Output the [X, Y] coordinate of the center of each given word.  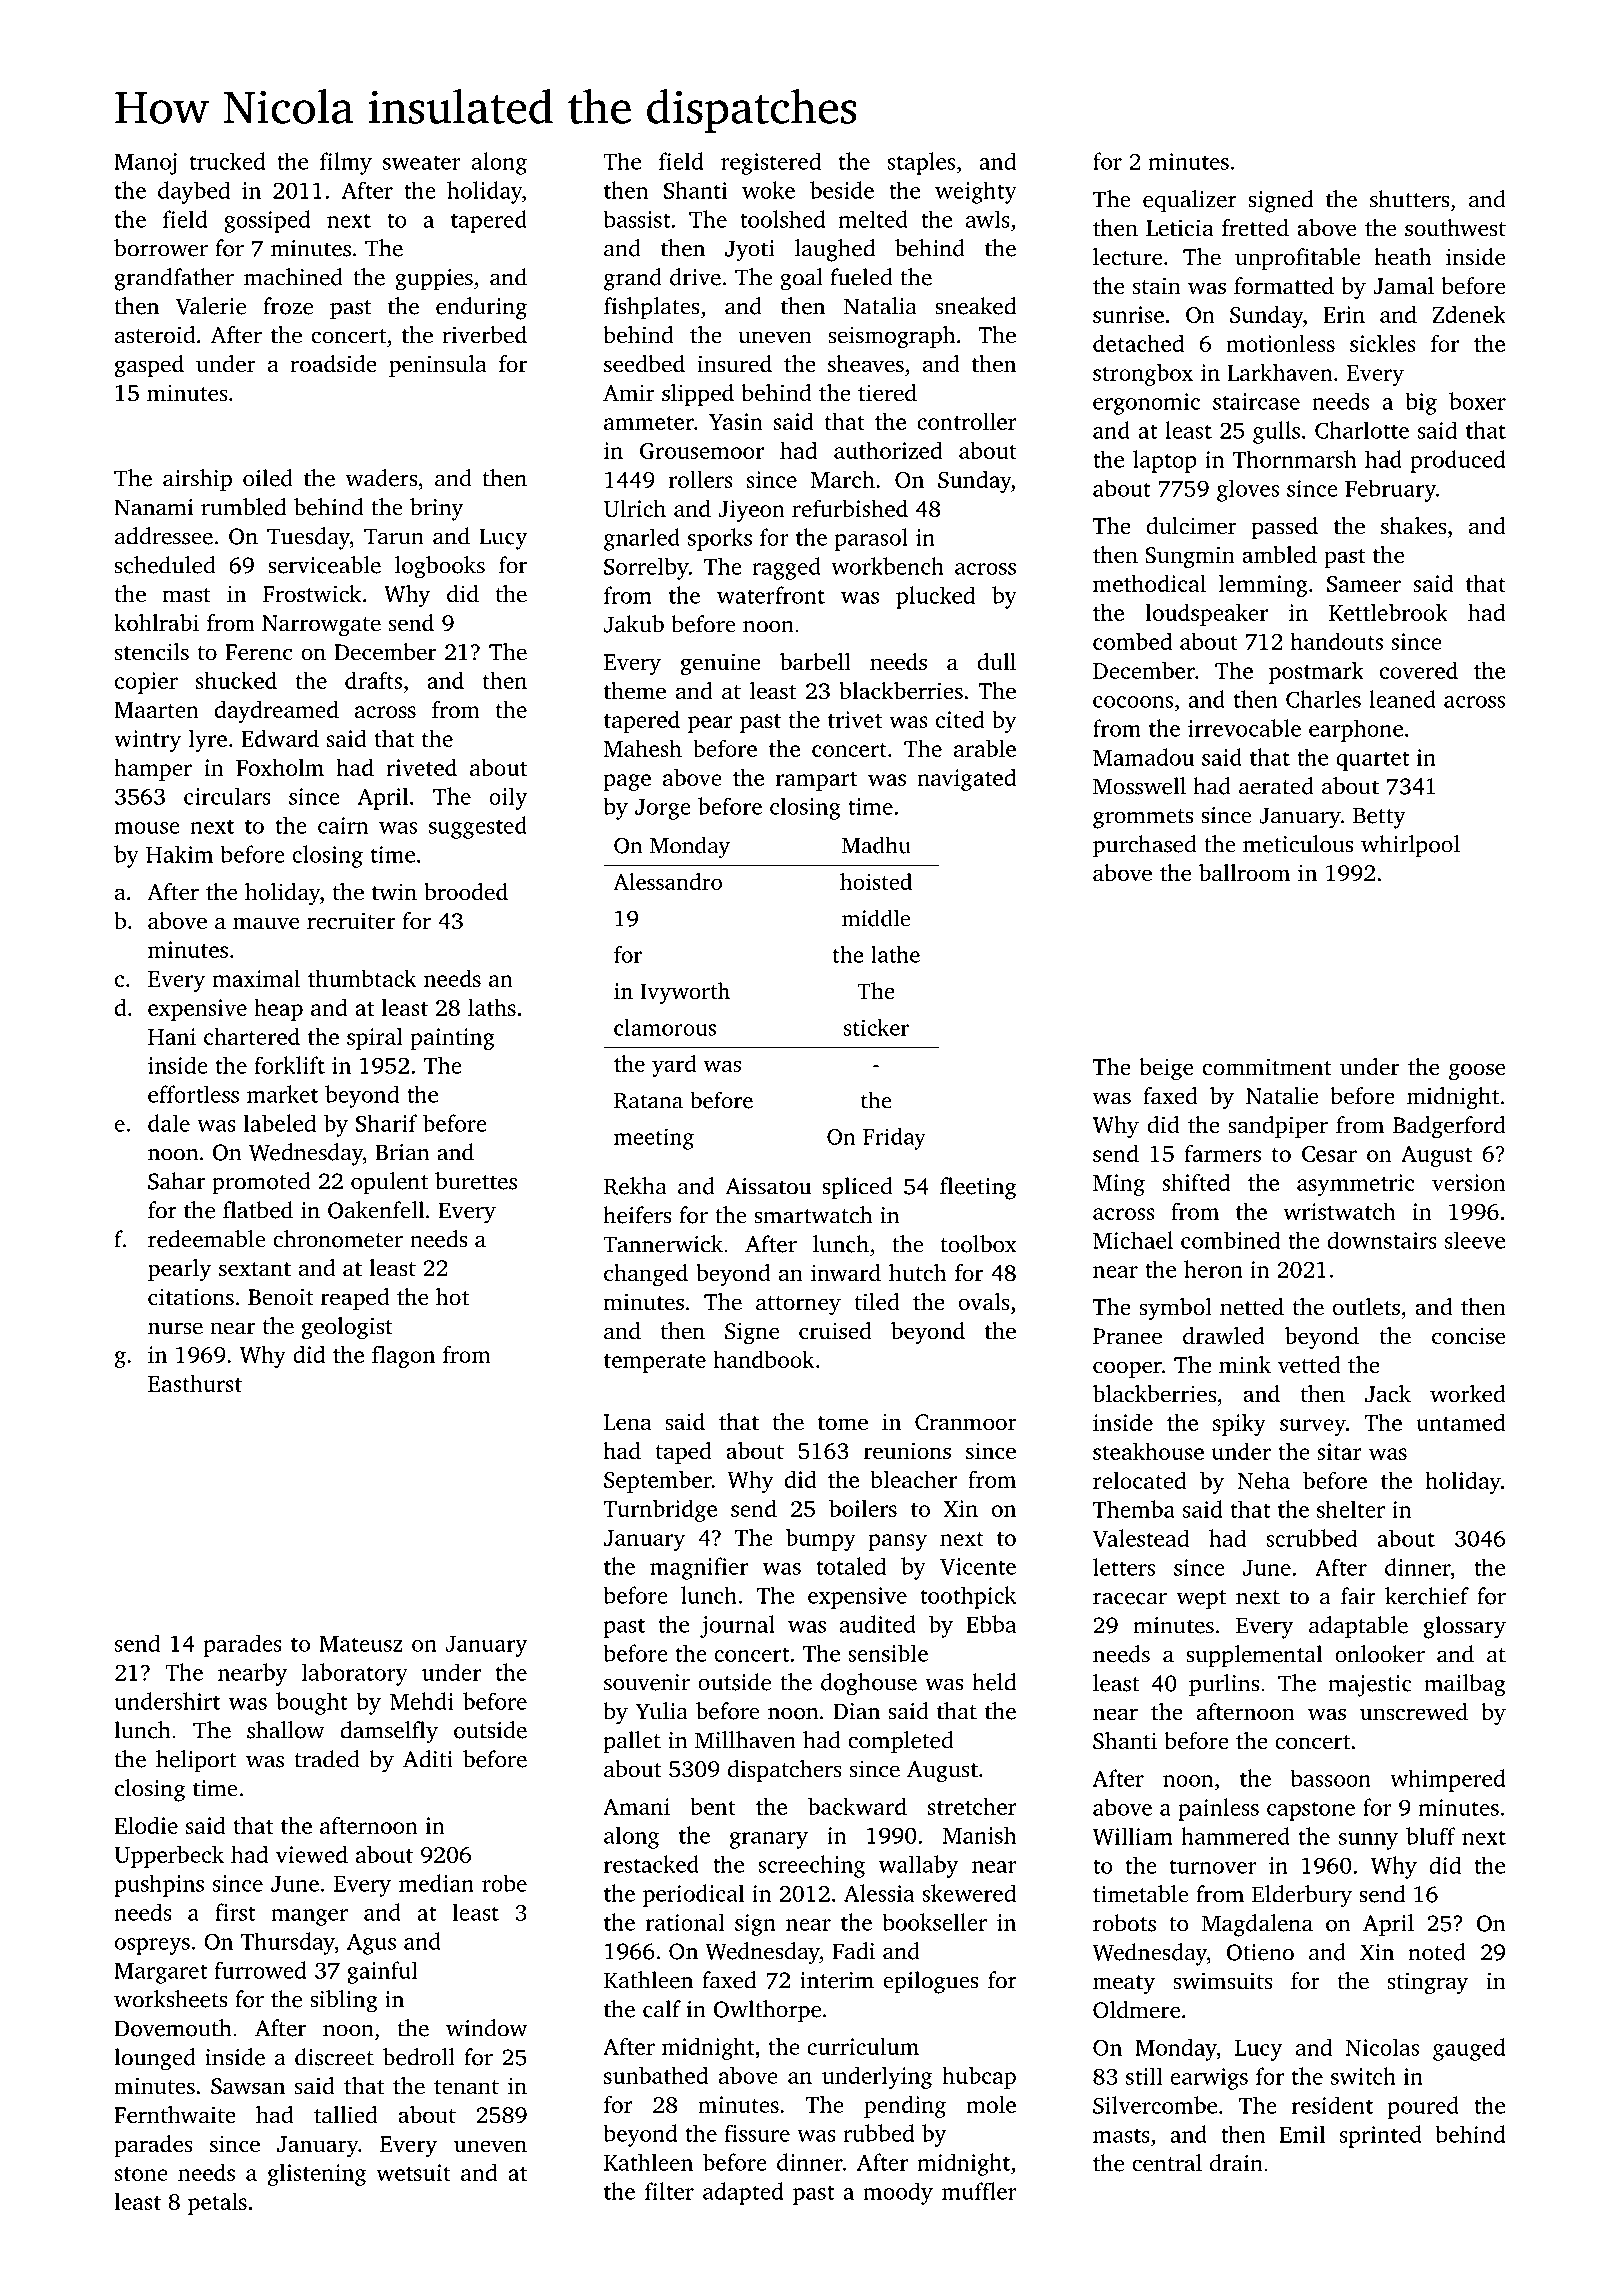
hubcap [979, 2077]
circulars [227, 796]
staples [921, 163]
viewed [312, 1854]
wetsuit [413, 2172]
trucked [227, 161]
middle [876, 918]
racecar [1130, 1599]
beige [1166, 1069]
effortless [193, 1094]
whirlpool [1410, 846]
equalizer [1189, 201]
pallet [632, 1742]
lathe [895, 954]
